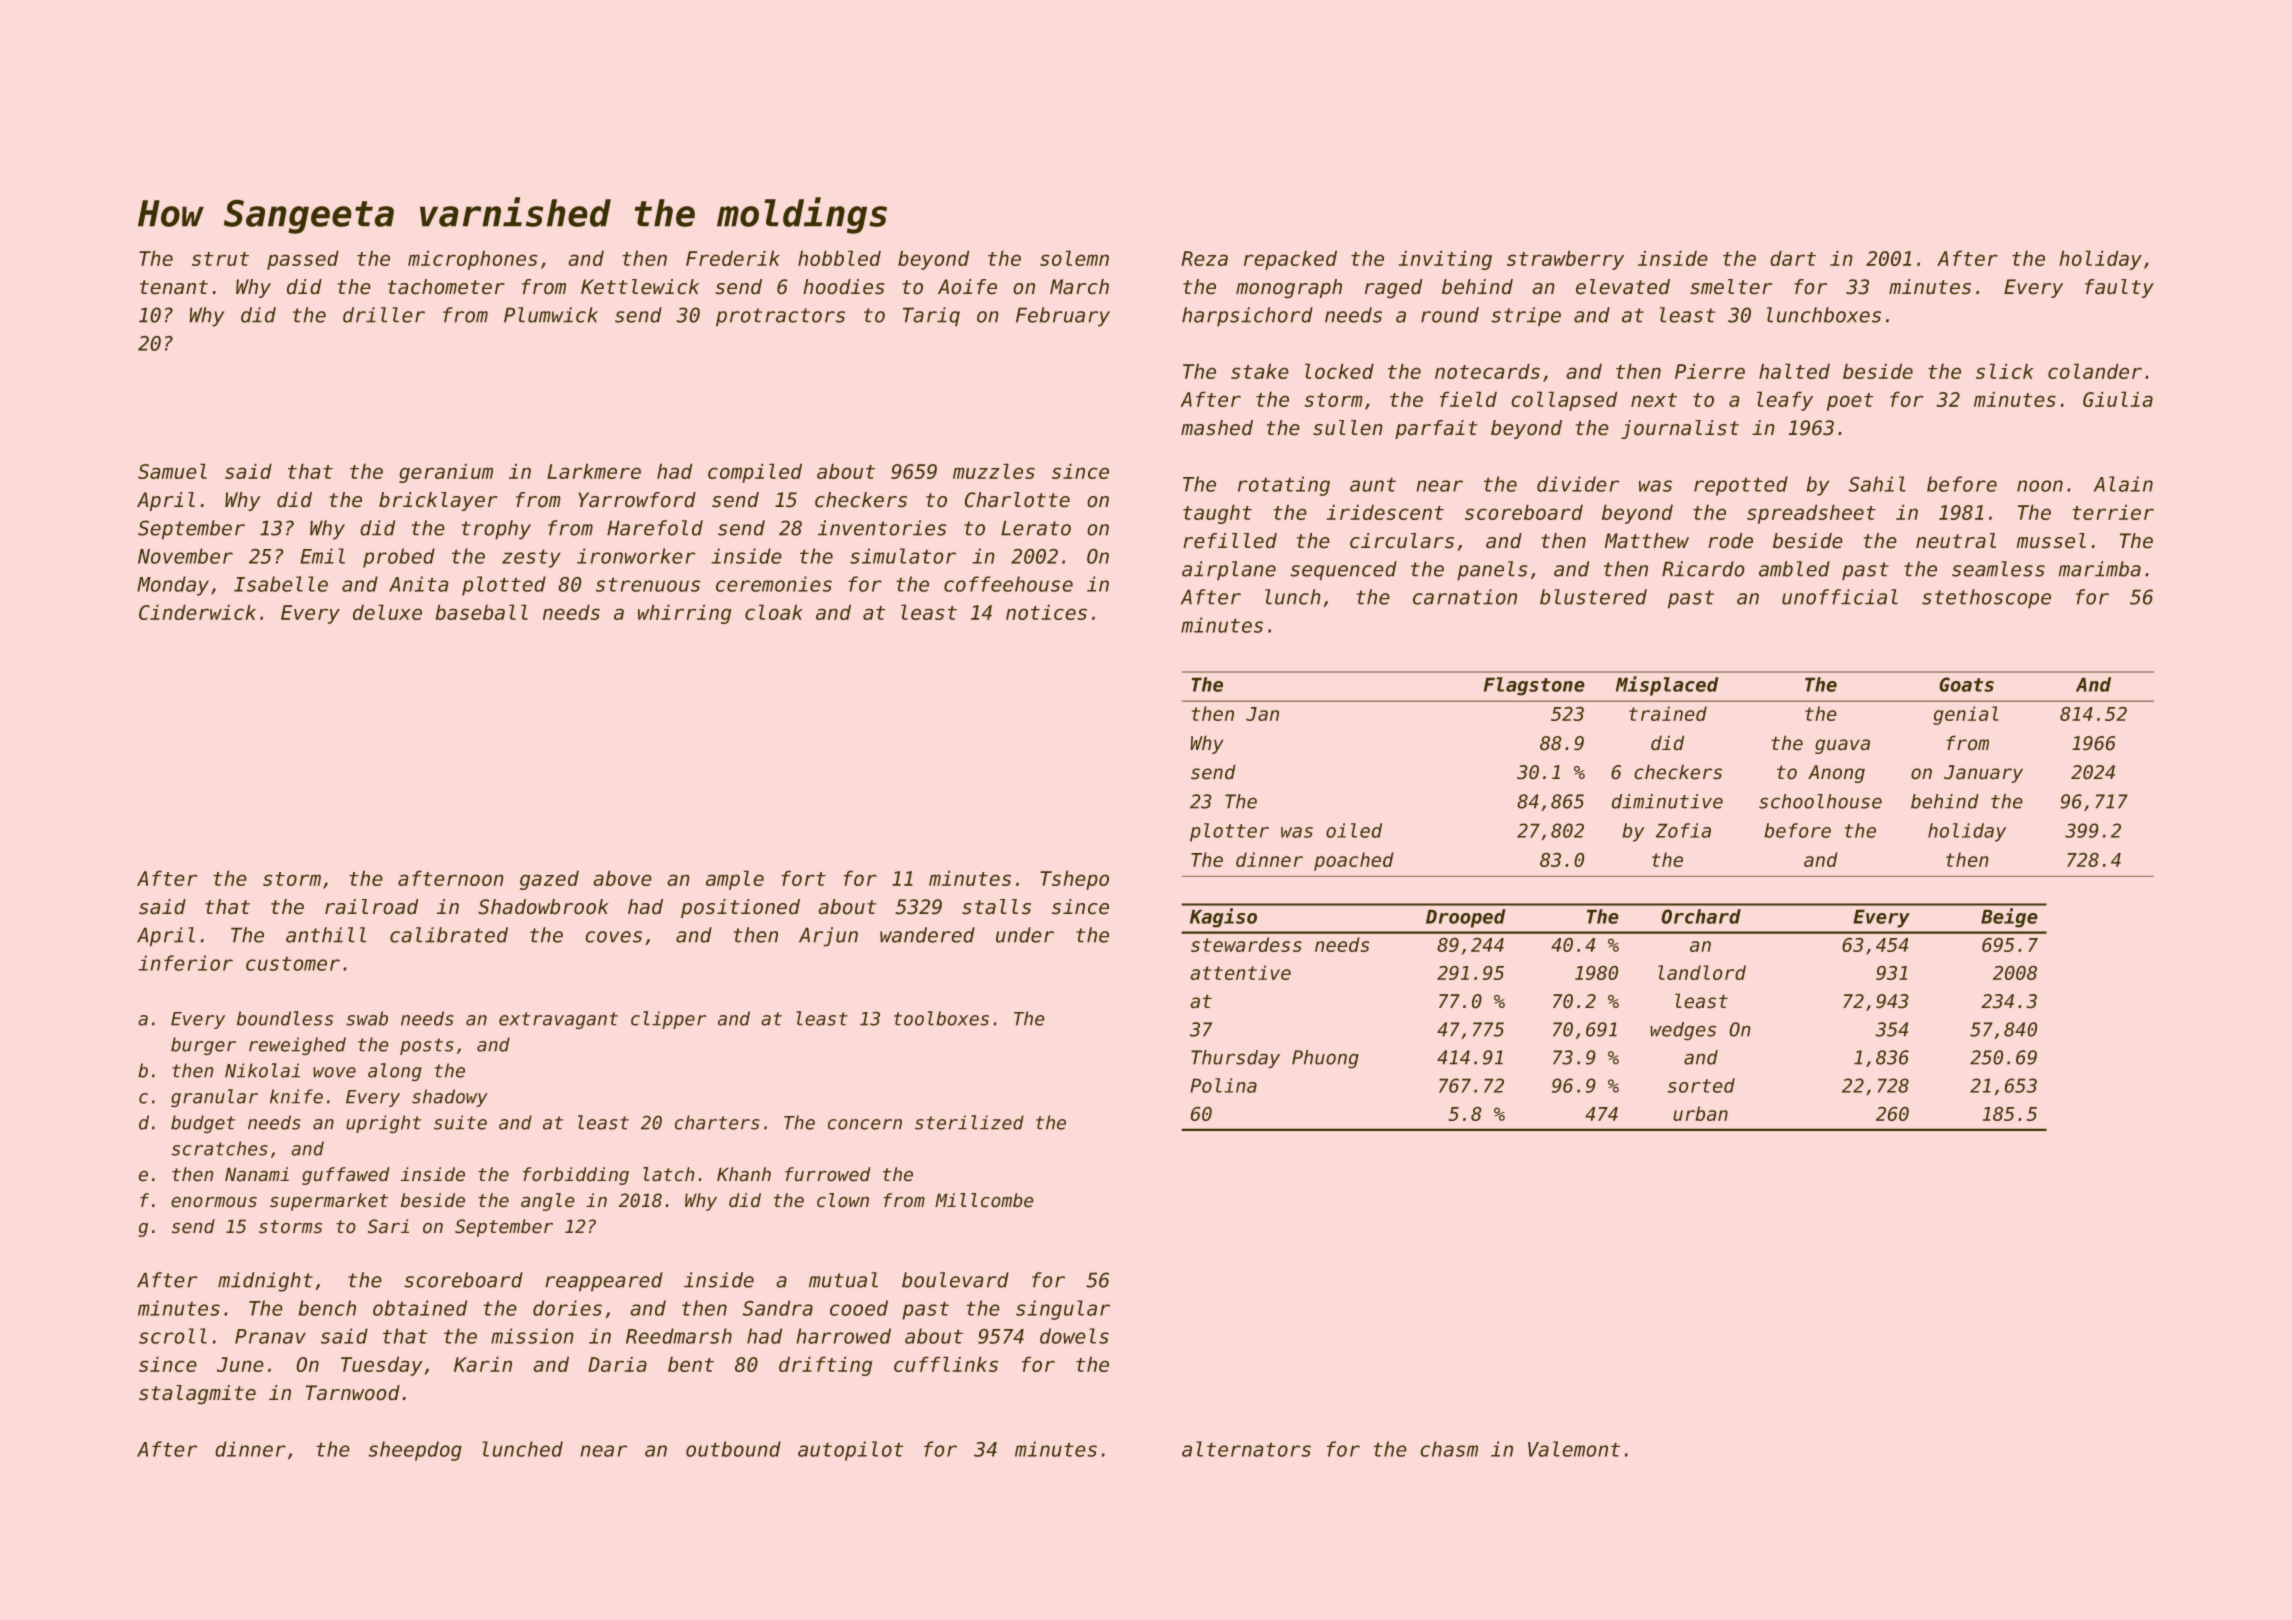 This screenshot has width=2292, height=1620. What do you see at coordinates (1229, 832) in the screenshot?
I see `plotter` at bounding box center [1229, 832].
